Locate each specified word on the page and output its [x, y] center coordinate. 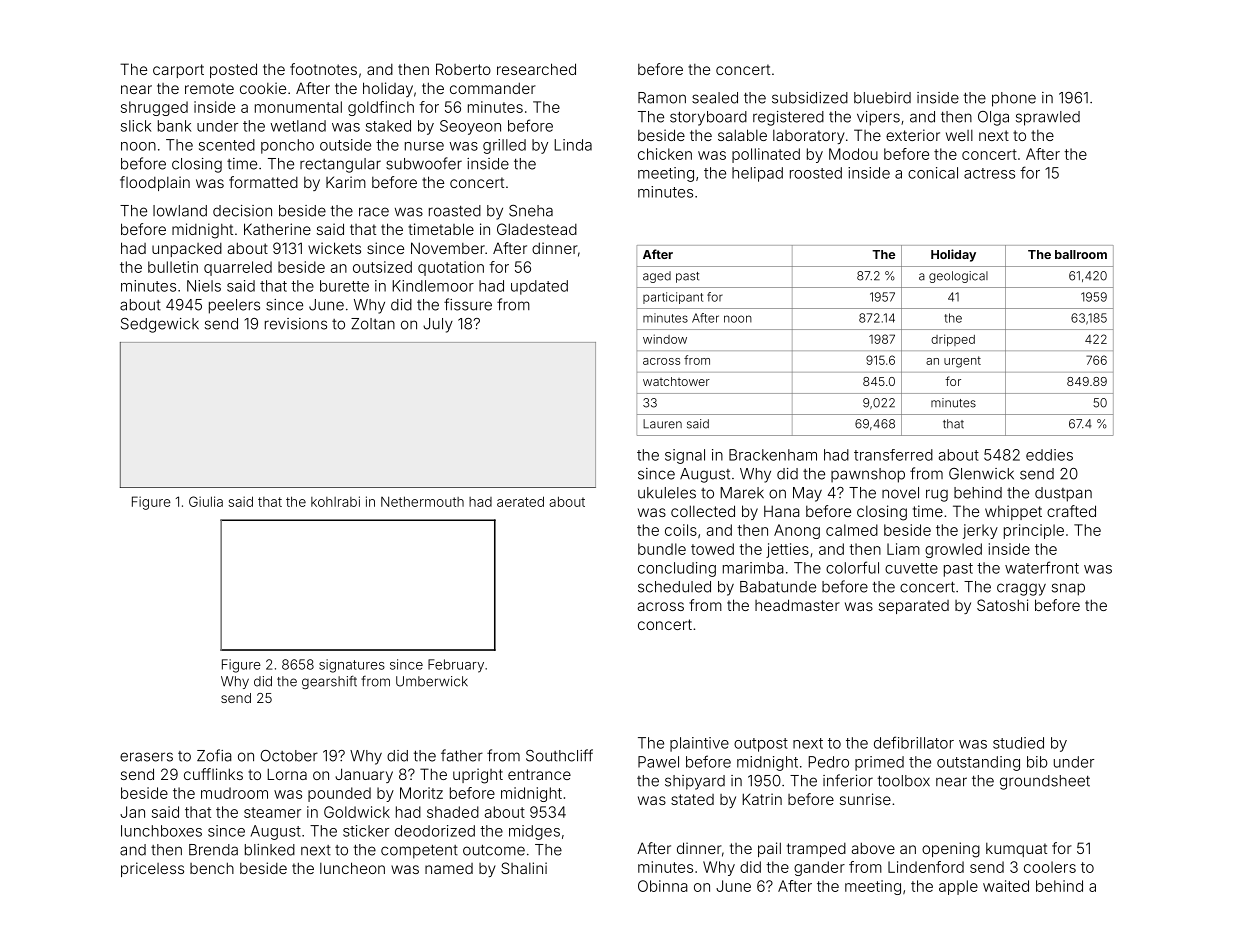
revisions [296, 324]
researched [536, 69]
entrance [539, 774]
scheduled [674, 587]
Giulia [206, 501]
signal [685, 456]
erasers [146, 757]
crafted [1071, 511]
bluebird [882, 98]
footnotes [323, 69]
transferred [893, 455]
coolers [1050, 867]
